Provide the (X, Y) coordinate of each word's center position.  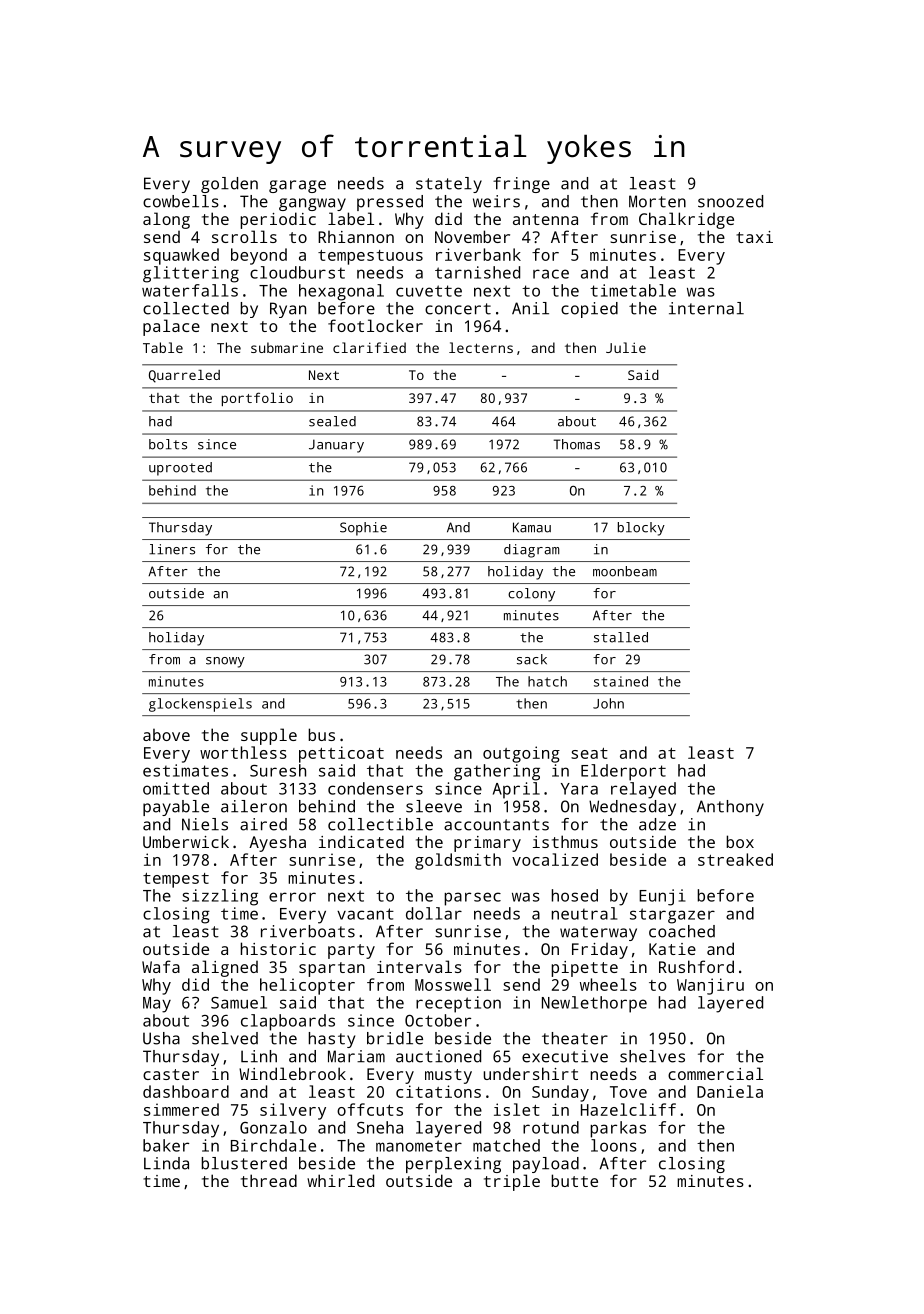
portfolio (257, 399)
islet (517, 1109)
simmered (181, 1109)
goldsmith (458, 861)
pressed (390, 203)
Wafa (161, 966)
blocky (641, 529)
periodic (278, 220)
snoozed (730, 201)
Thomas (577, 444)
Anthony (730, 808)
